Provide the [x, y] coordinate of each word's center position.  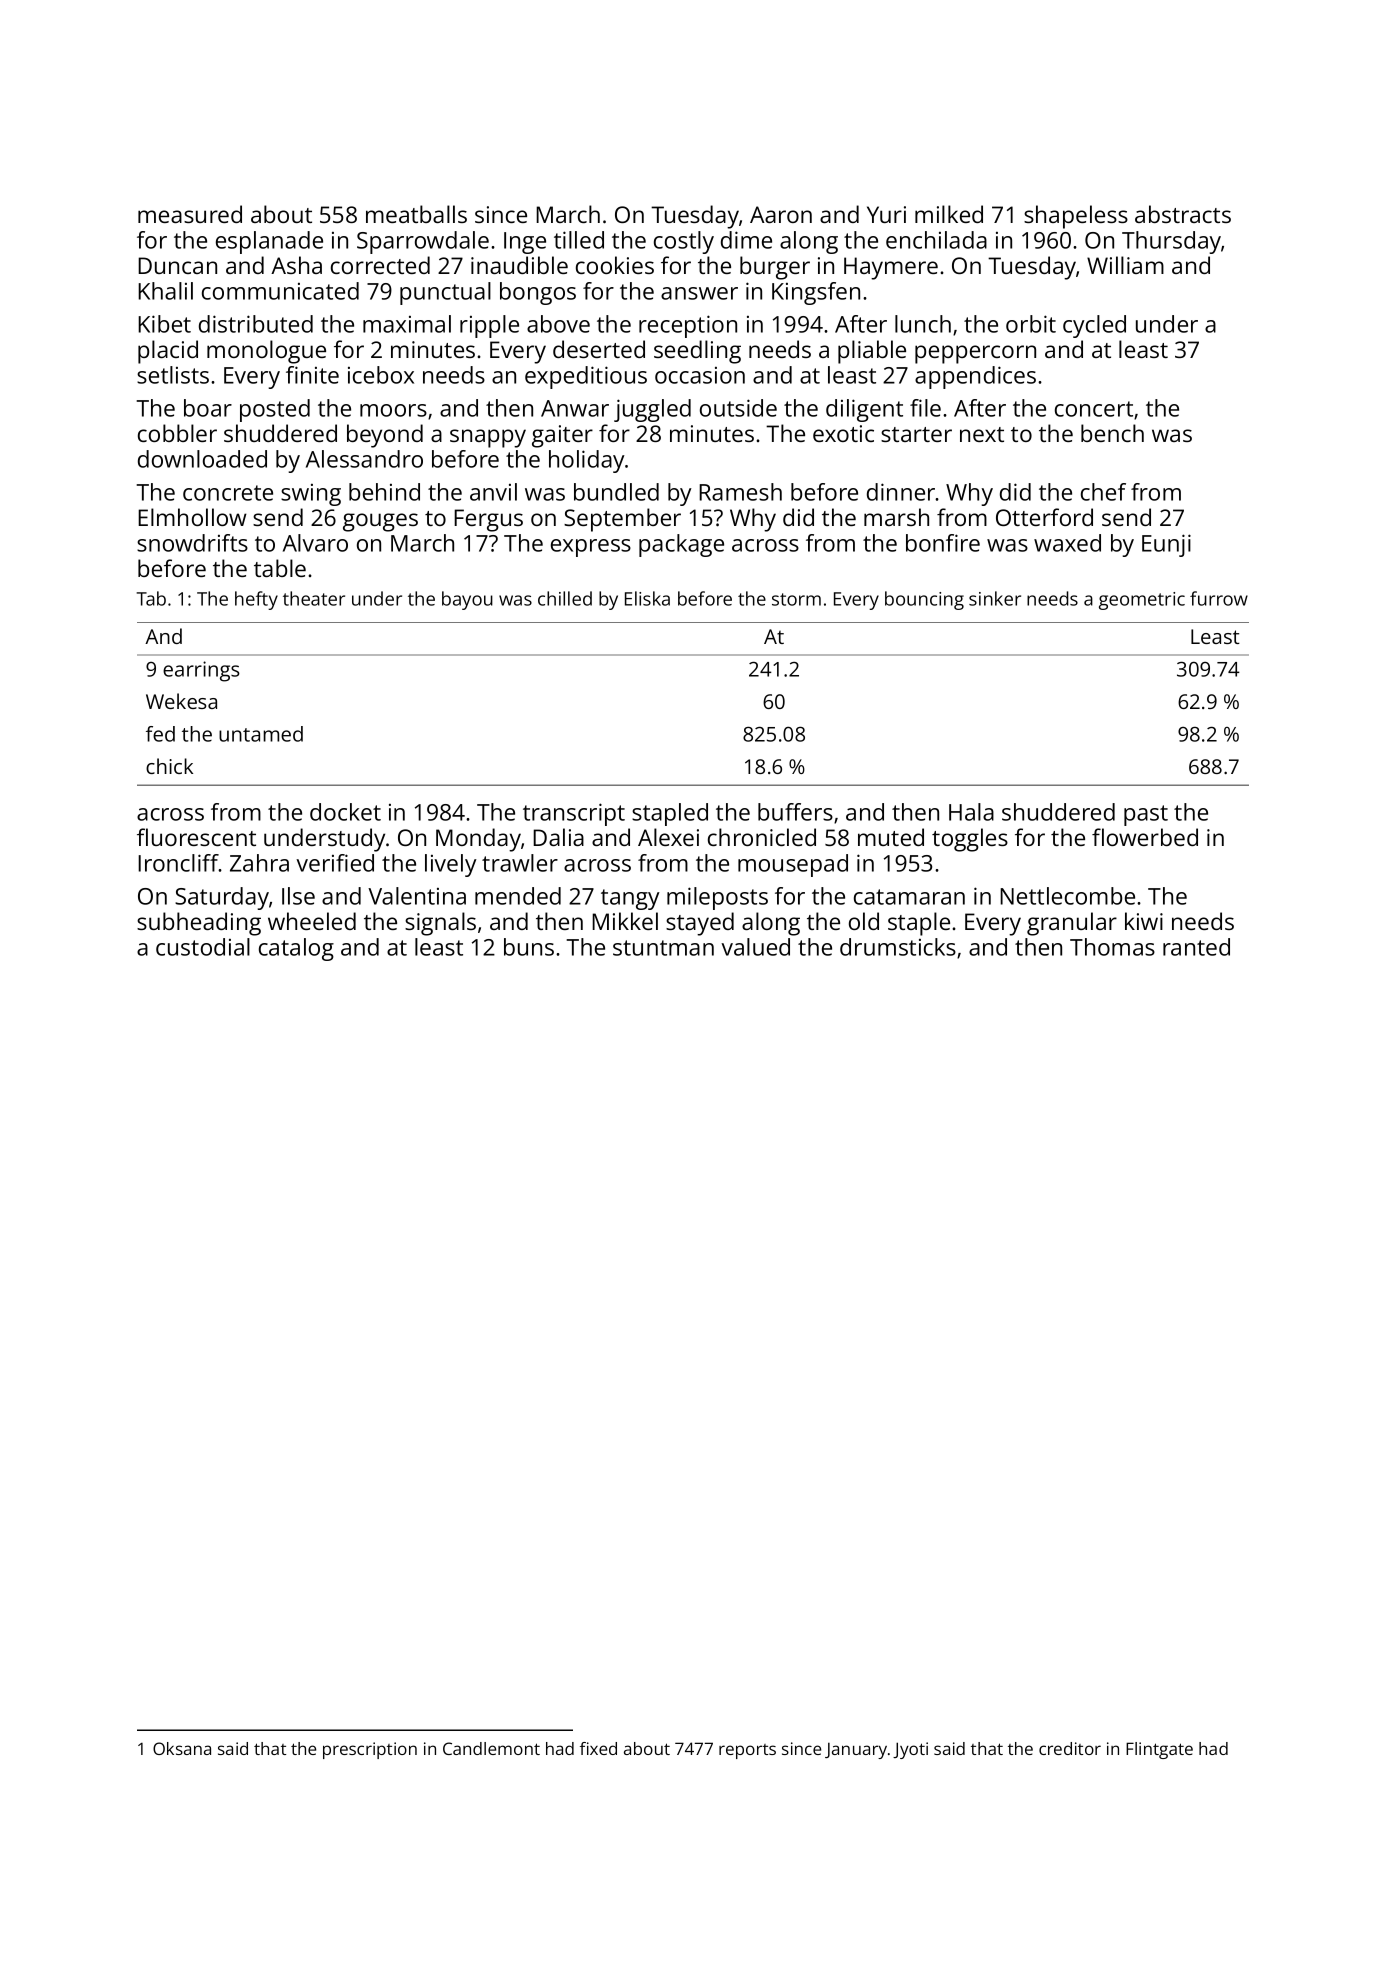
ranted [1196, 947]
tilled [579, 240]
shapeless [1076, 217]
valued [755, 947]
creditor [1070, 1748]
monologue [266, 352]
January [856, 1751]
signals [440, 924]
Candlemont [491, 1748]
